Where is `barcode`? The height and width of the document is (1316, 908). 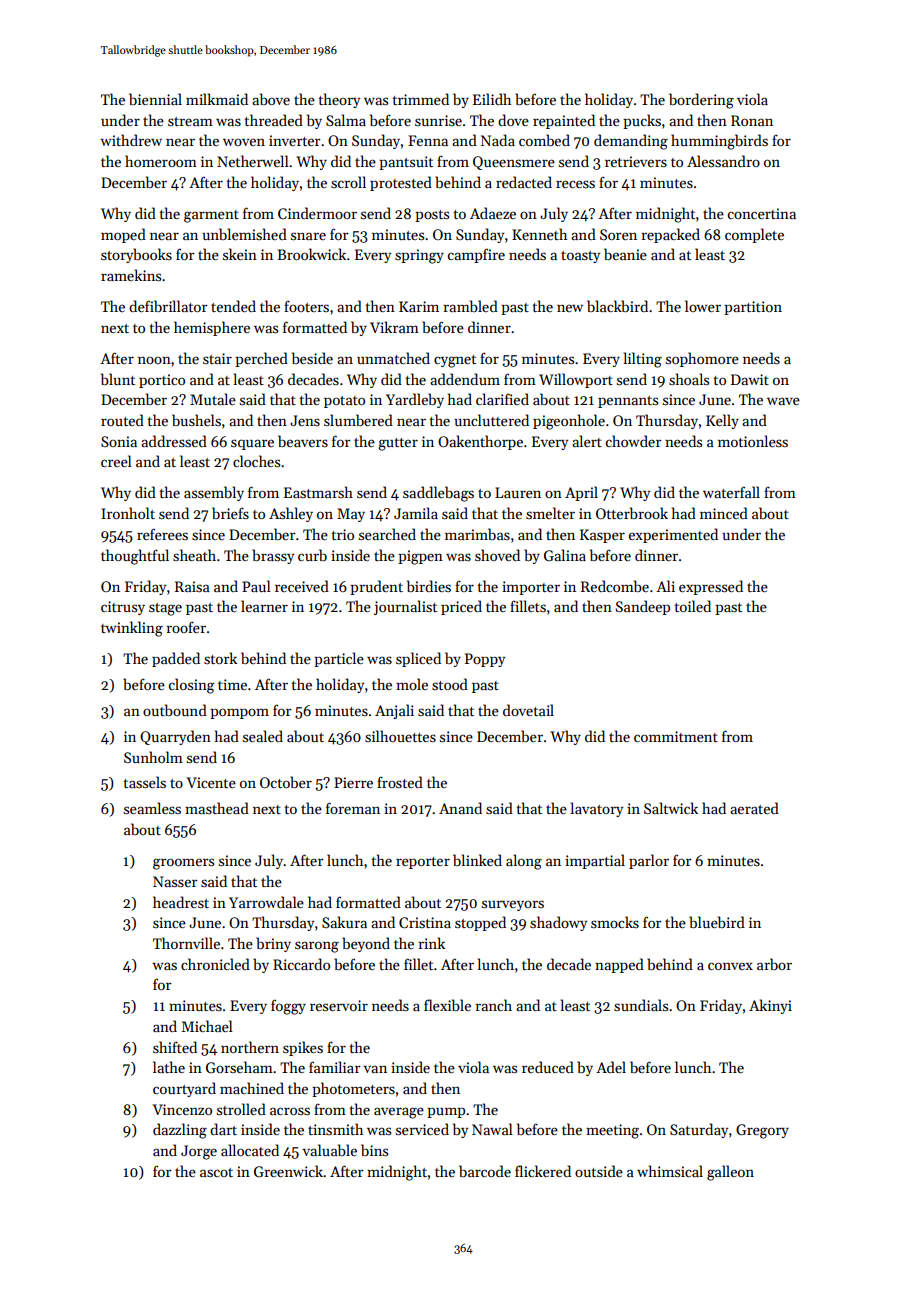 barcode is located at coordinates (485, 1171).
